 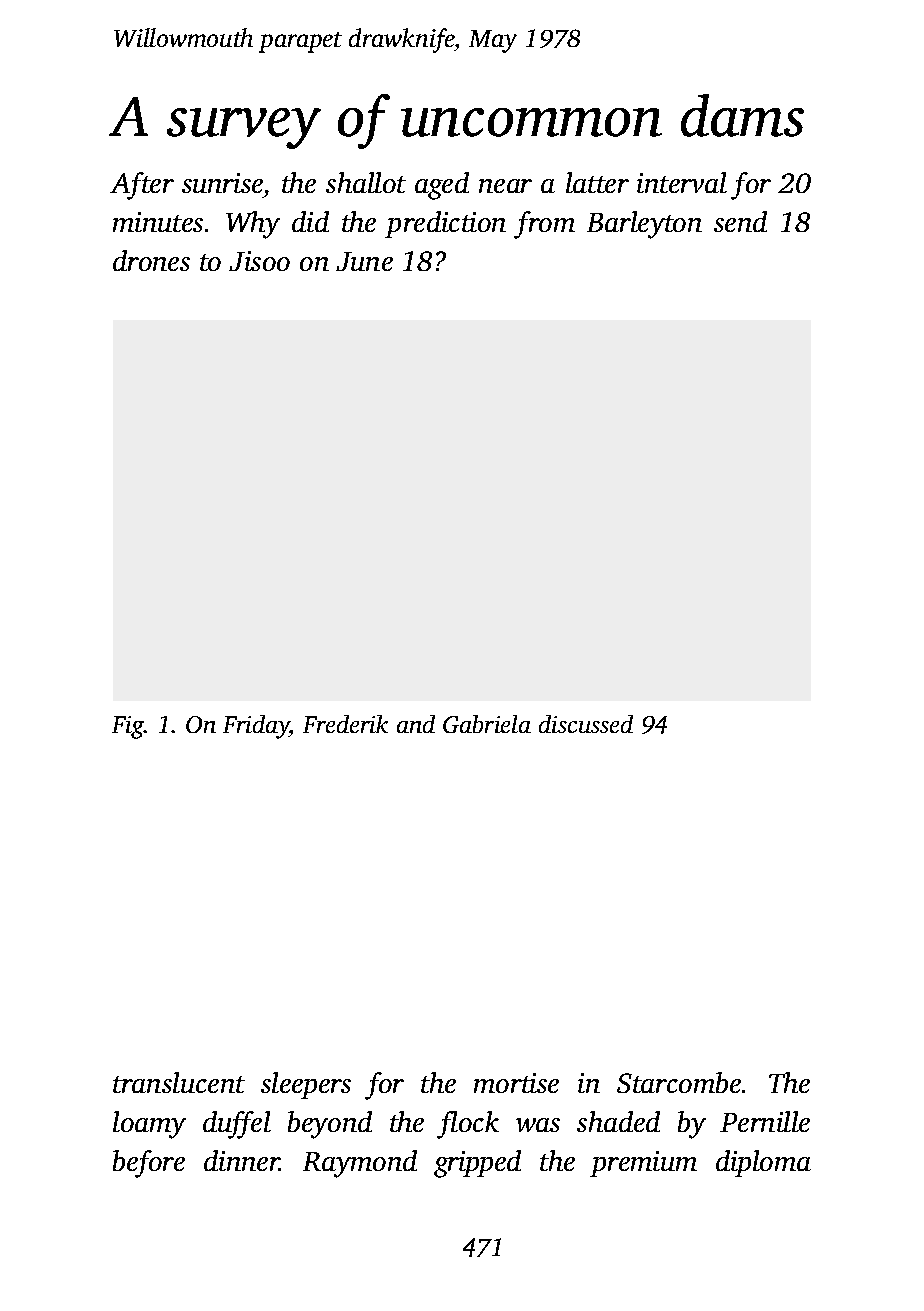 I want to click on sunrise, so click(x=222, y=183).
